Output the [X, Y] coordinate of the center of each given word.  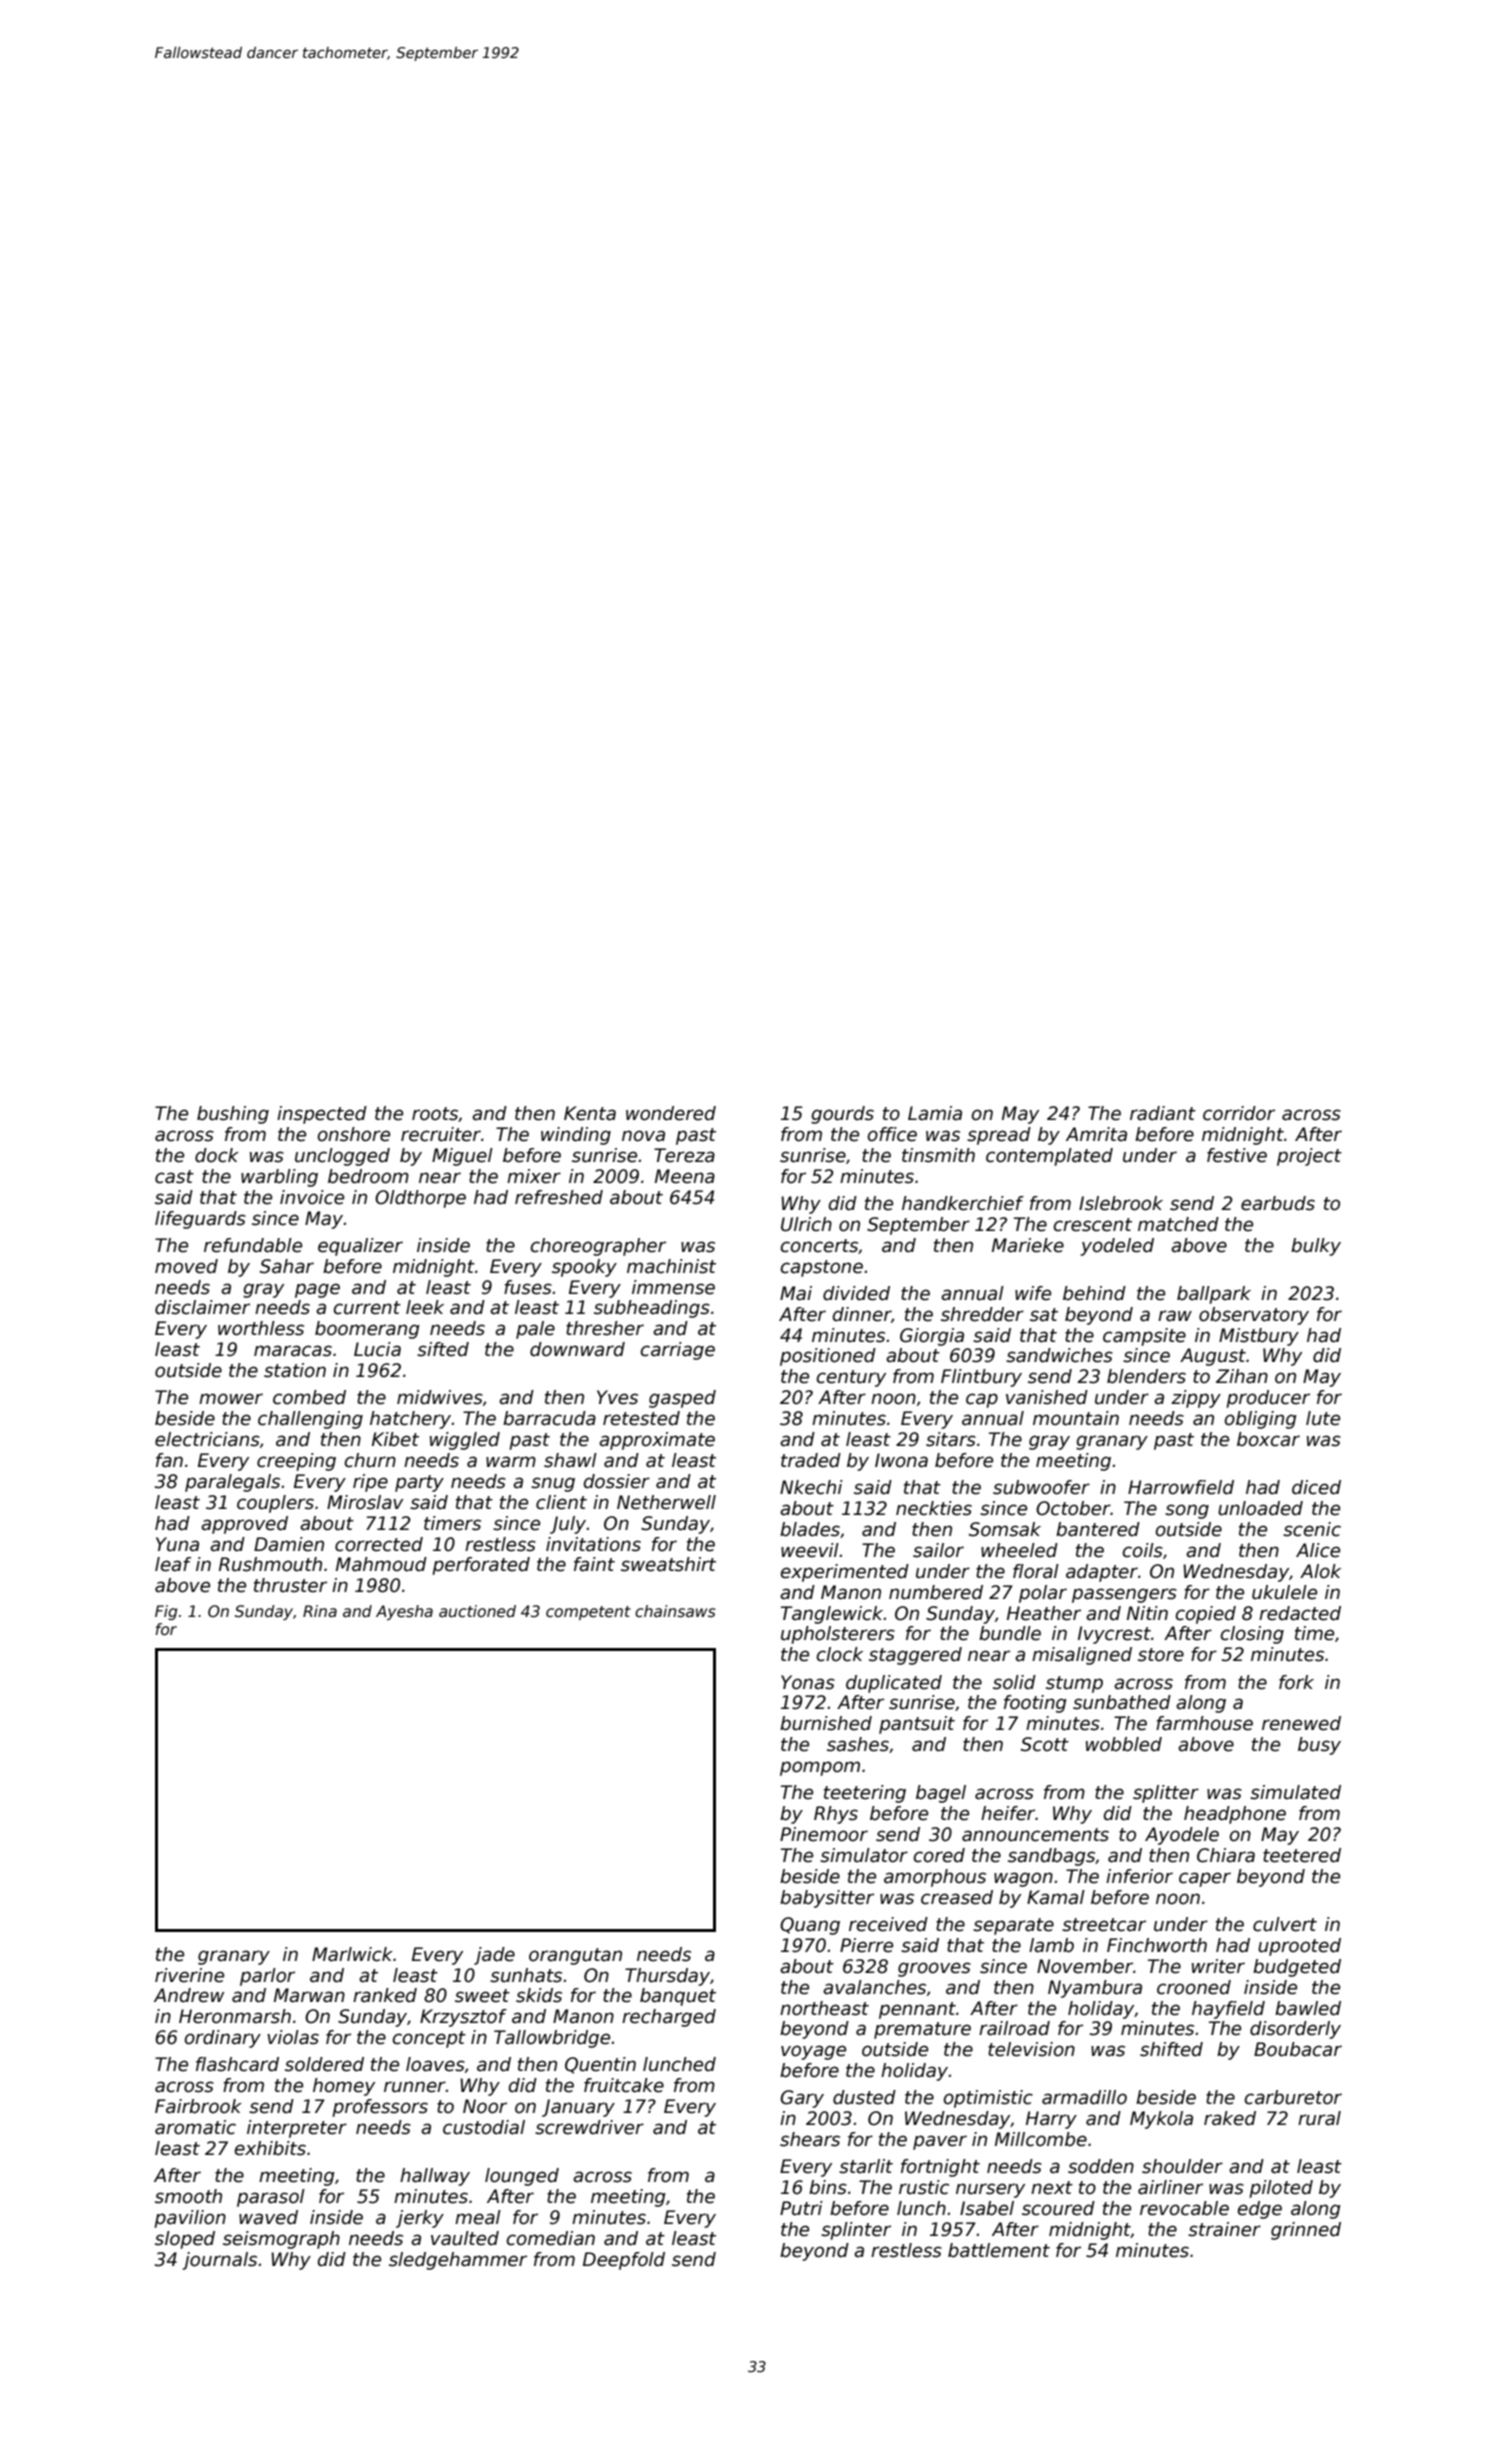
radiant [1163, 1113]
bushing [233, 1115]
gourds [842, 1115]
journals [219, 2261]
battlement [999, 2250]
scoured [1058, 2208]
